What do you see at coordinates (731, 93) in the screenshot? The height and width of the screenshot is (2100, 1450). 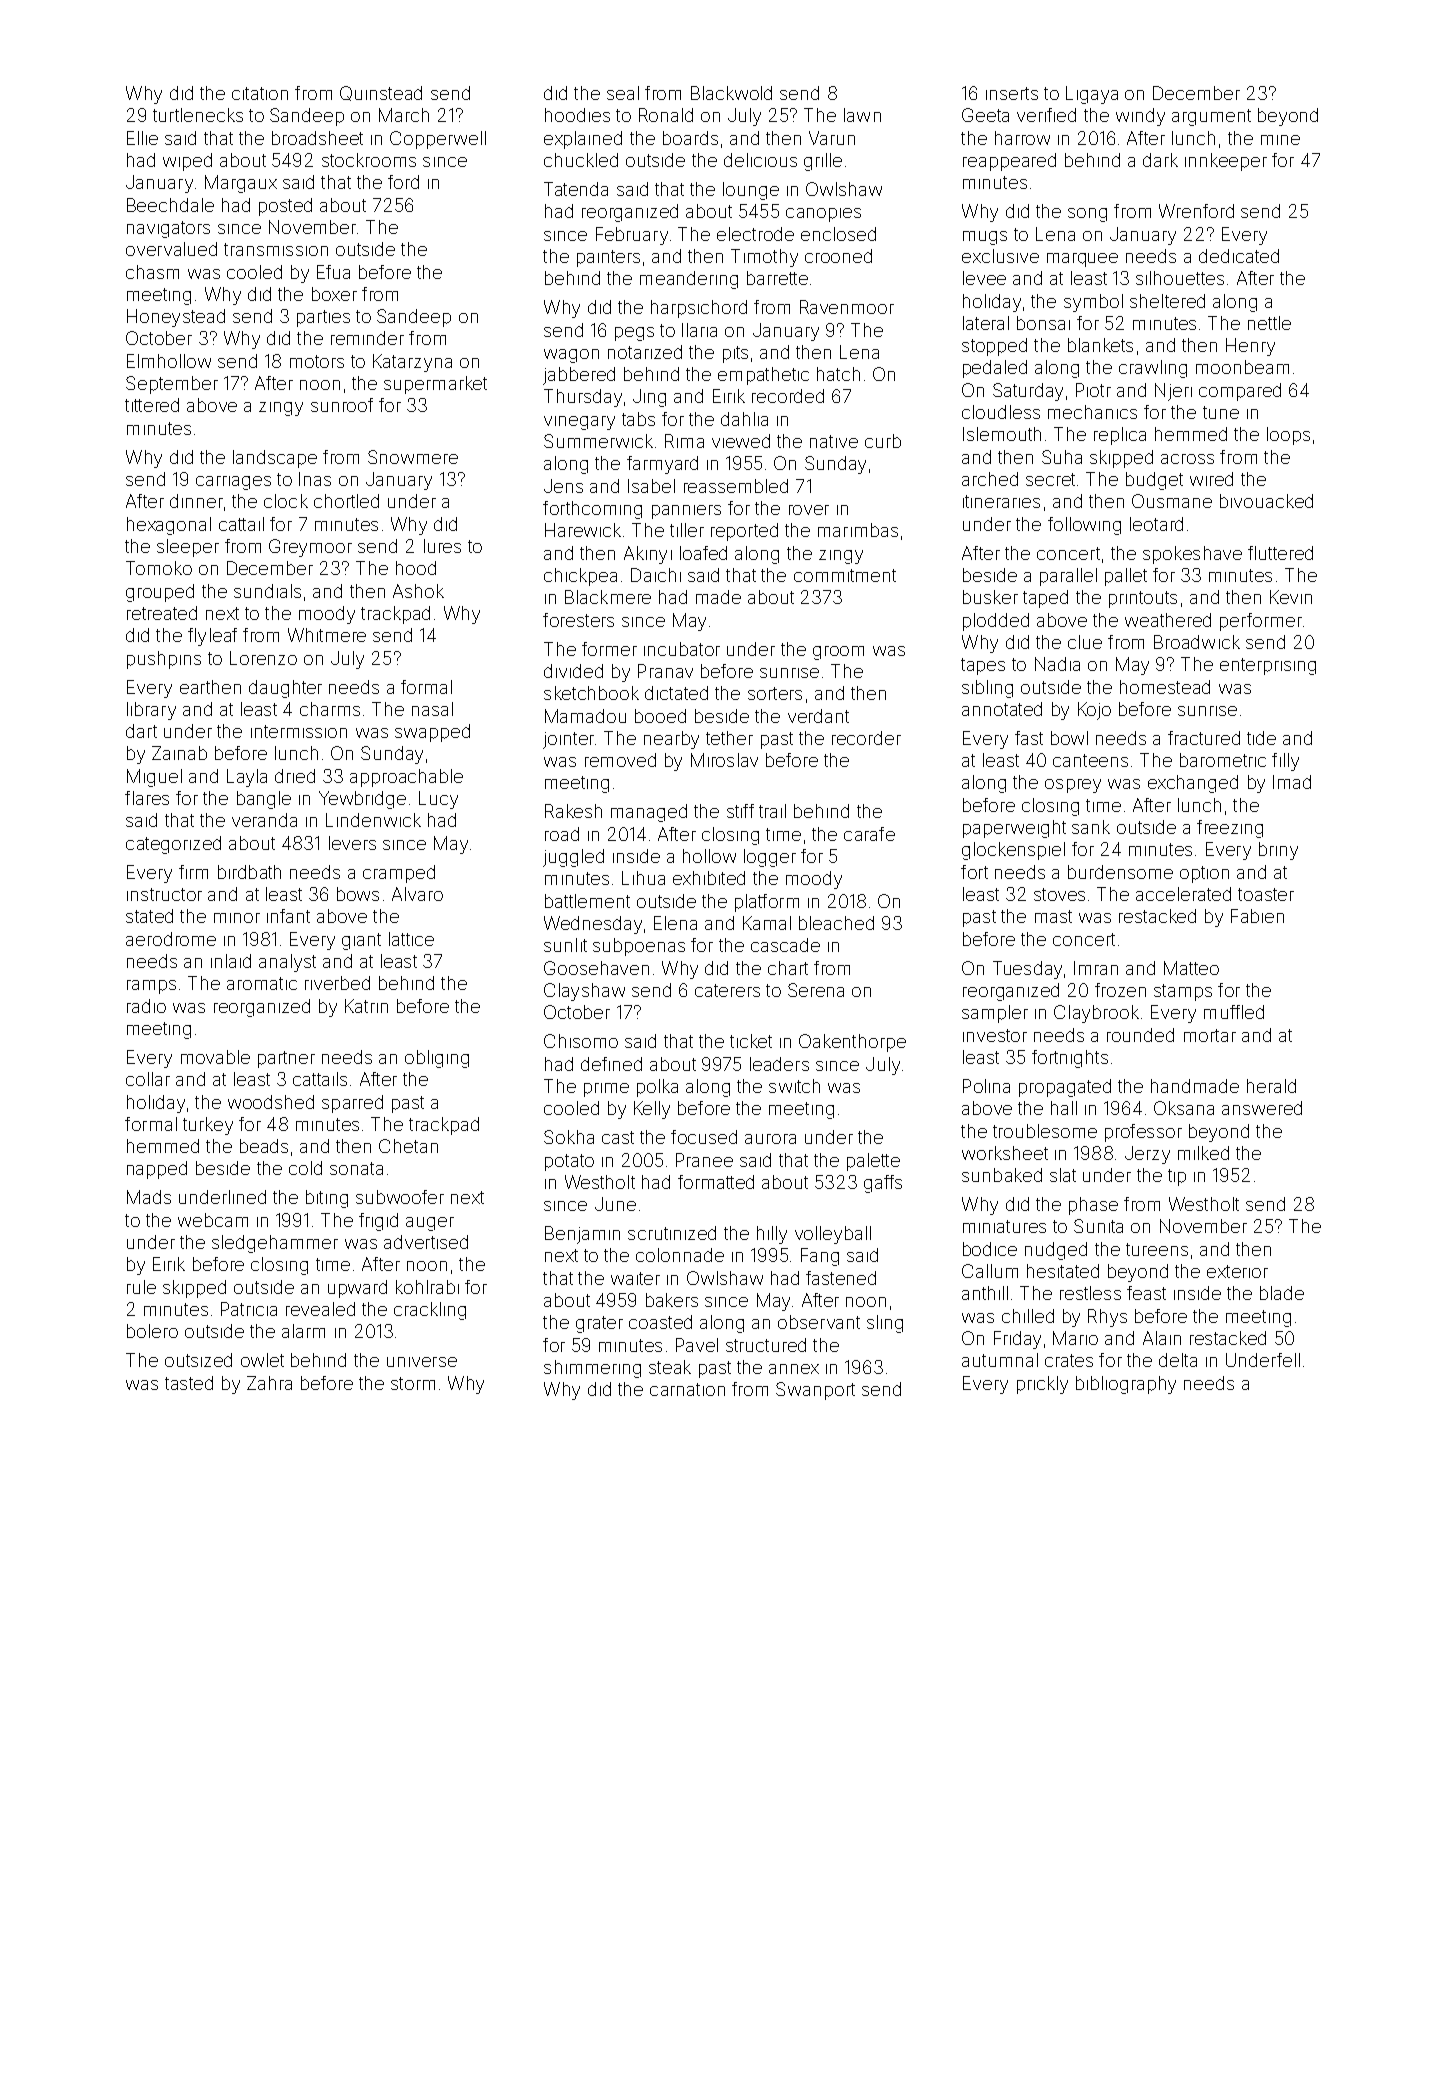 I see `Blackwold` at bounding box center [731, 93].
